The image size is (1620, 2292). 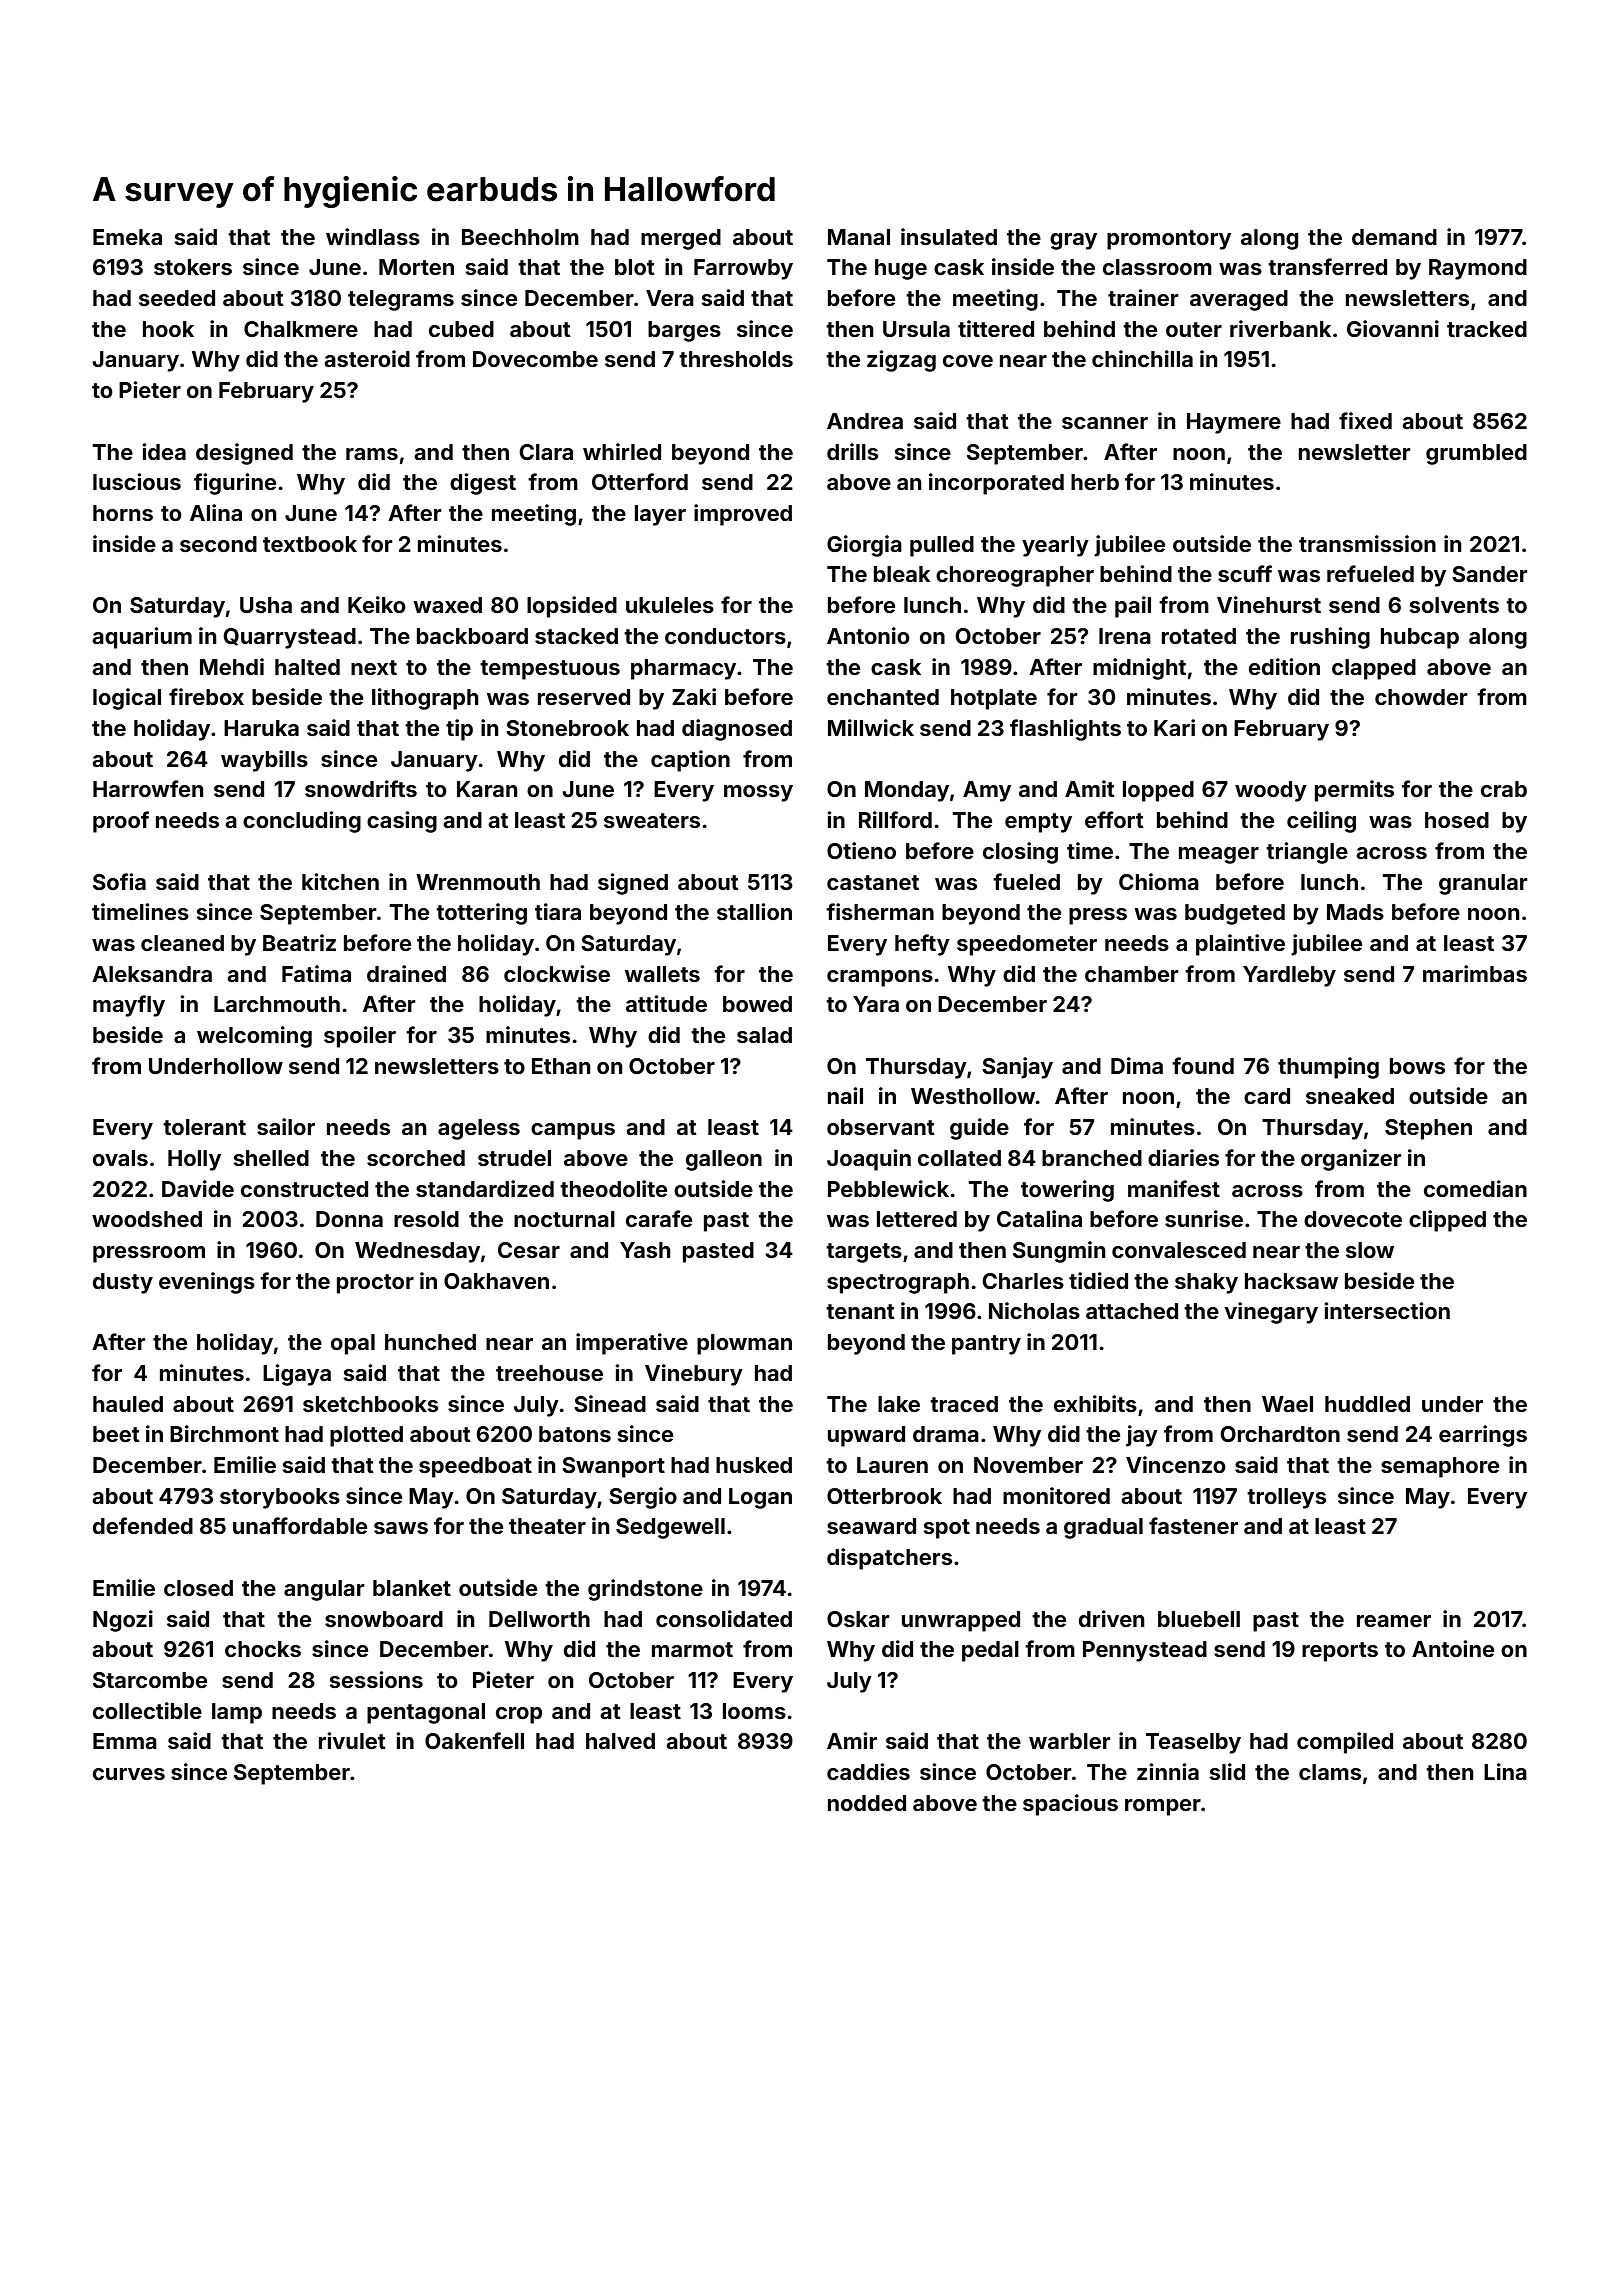 I want to click on Yardleby, so click(x=1289, y=976).
